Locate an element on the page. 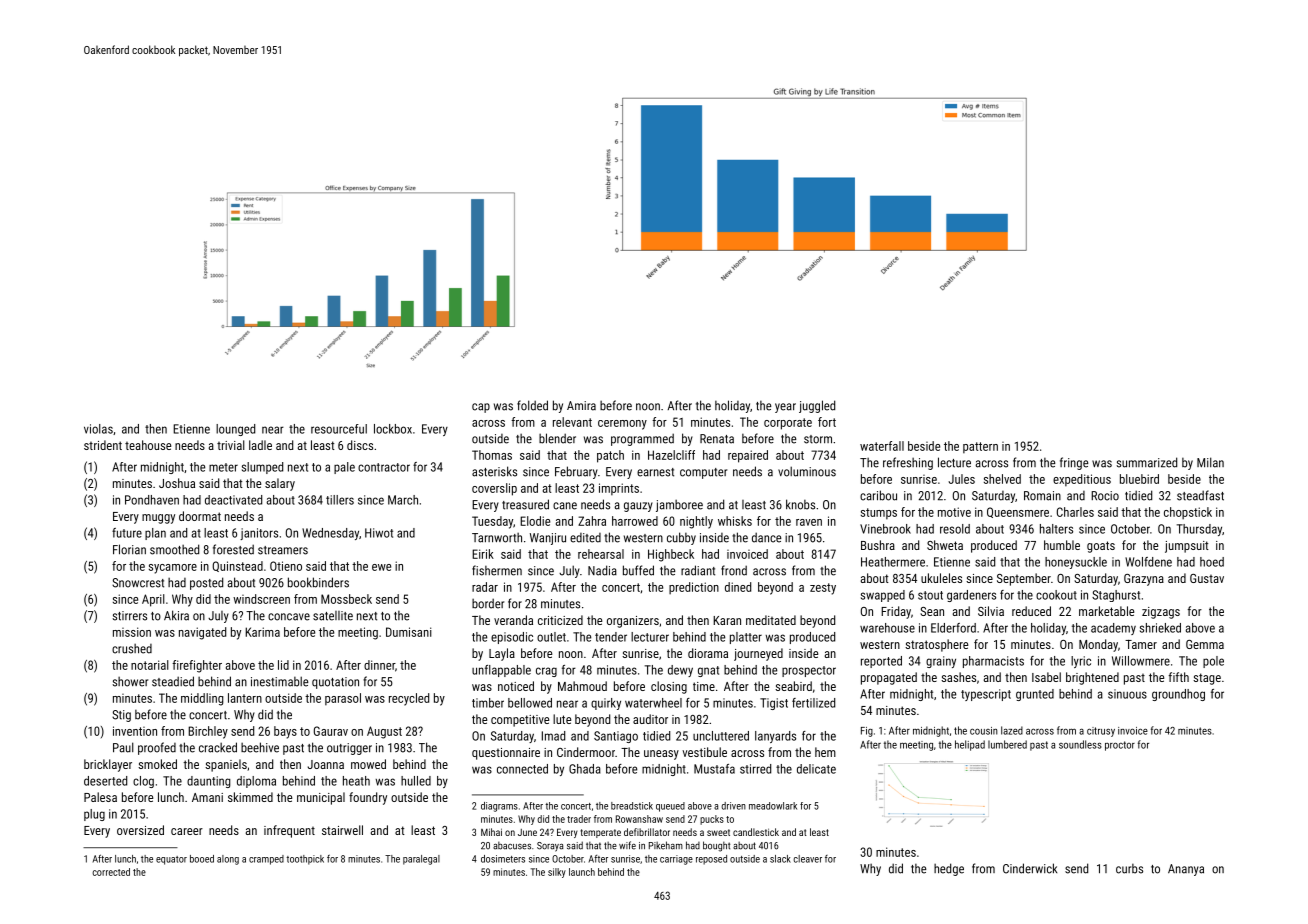  cramped is located at coordinates (266, 860).
